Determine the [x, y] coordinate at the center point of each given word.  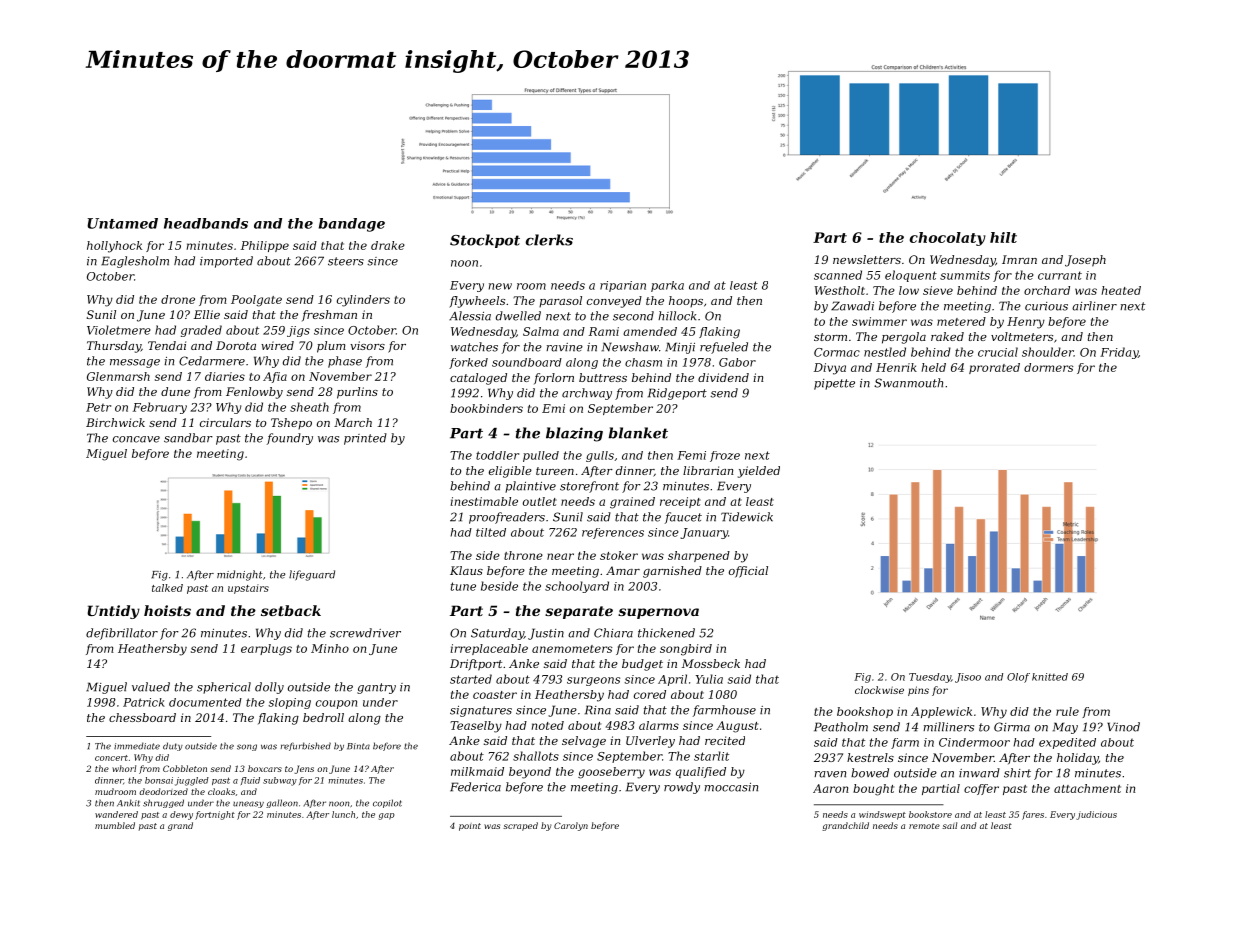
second [633, 316]
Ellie [207, 314]
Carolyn [571, 826]
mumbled [115, 825]
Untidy [113, 612]
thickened [666, 633]
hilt [1003, 237]
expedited [1067, 743]
